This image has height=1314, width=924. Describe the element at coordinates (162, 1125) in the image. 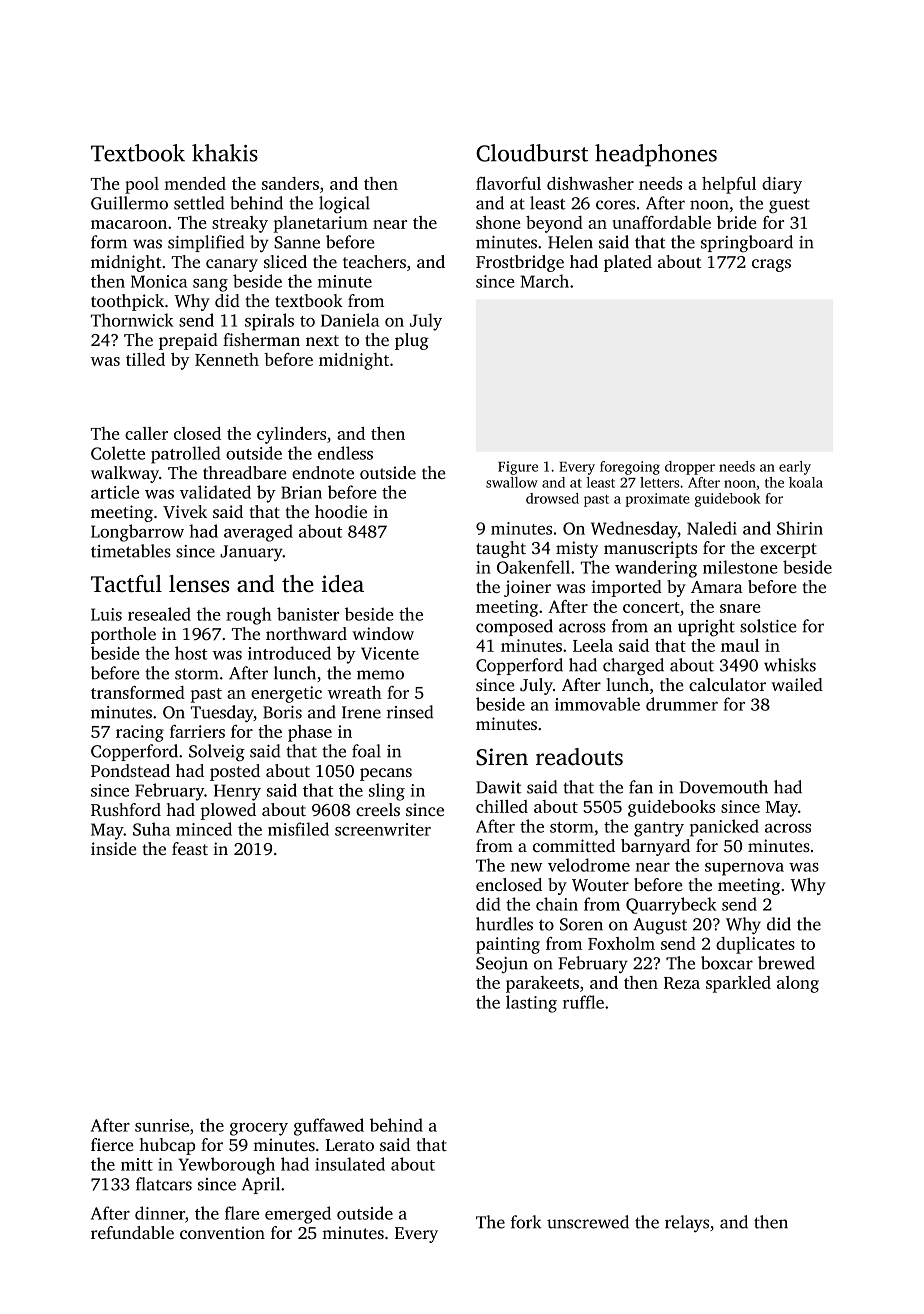

I see `sunrise` at that location.
